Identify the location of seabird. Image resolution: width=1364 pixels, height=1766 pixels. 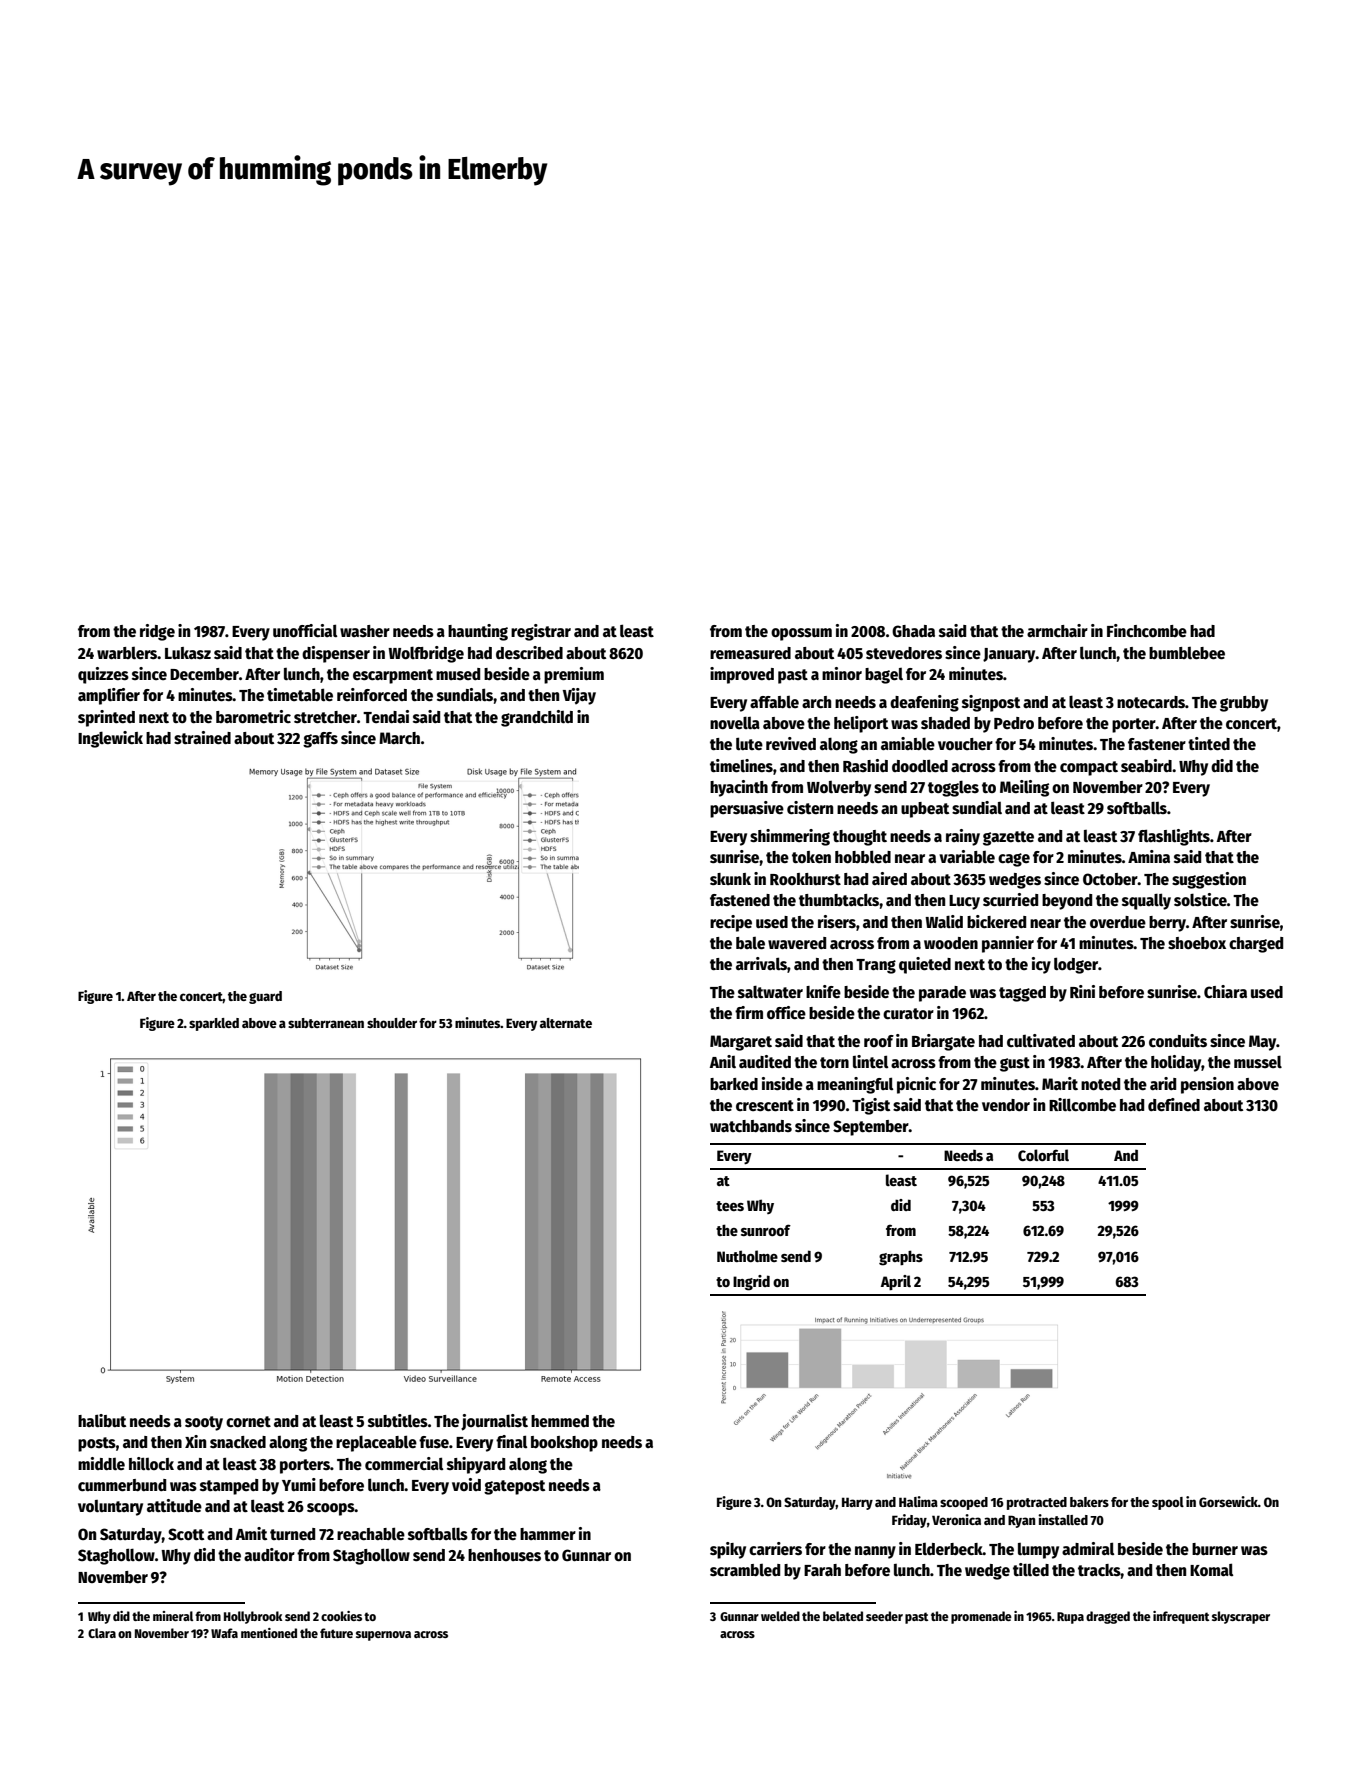
(1146, 766).
